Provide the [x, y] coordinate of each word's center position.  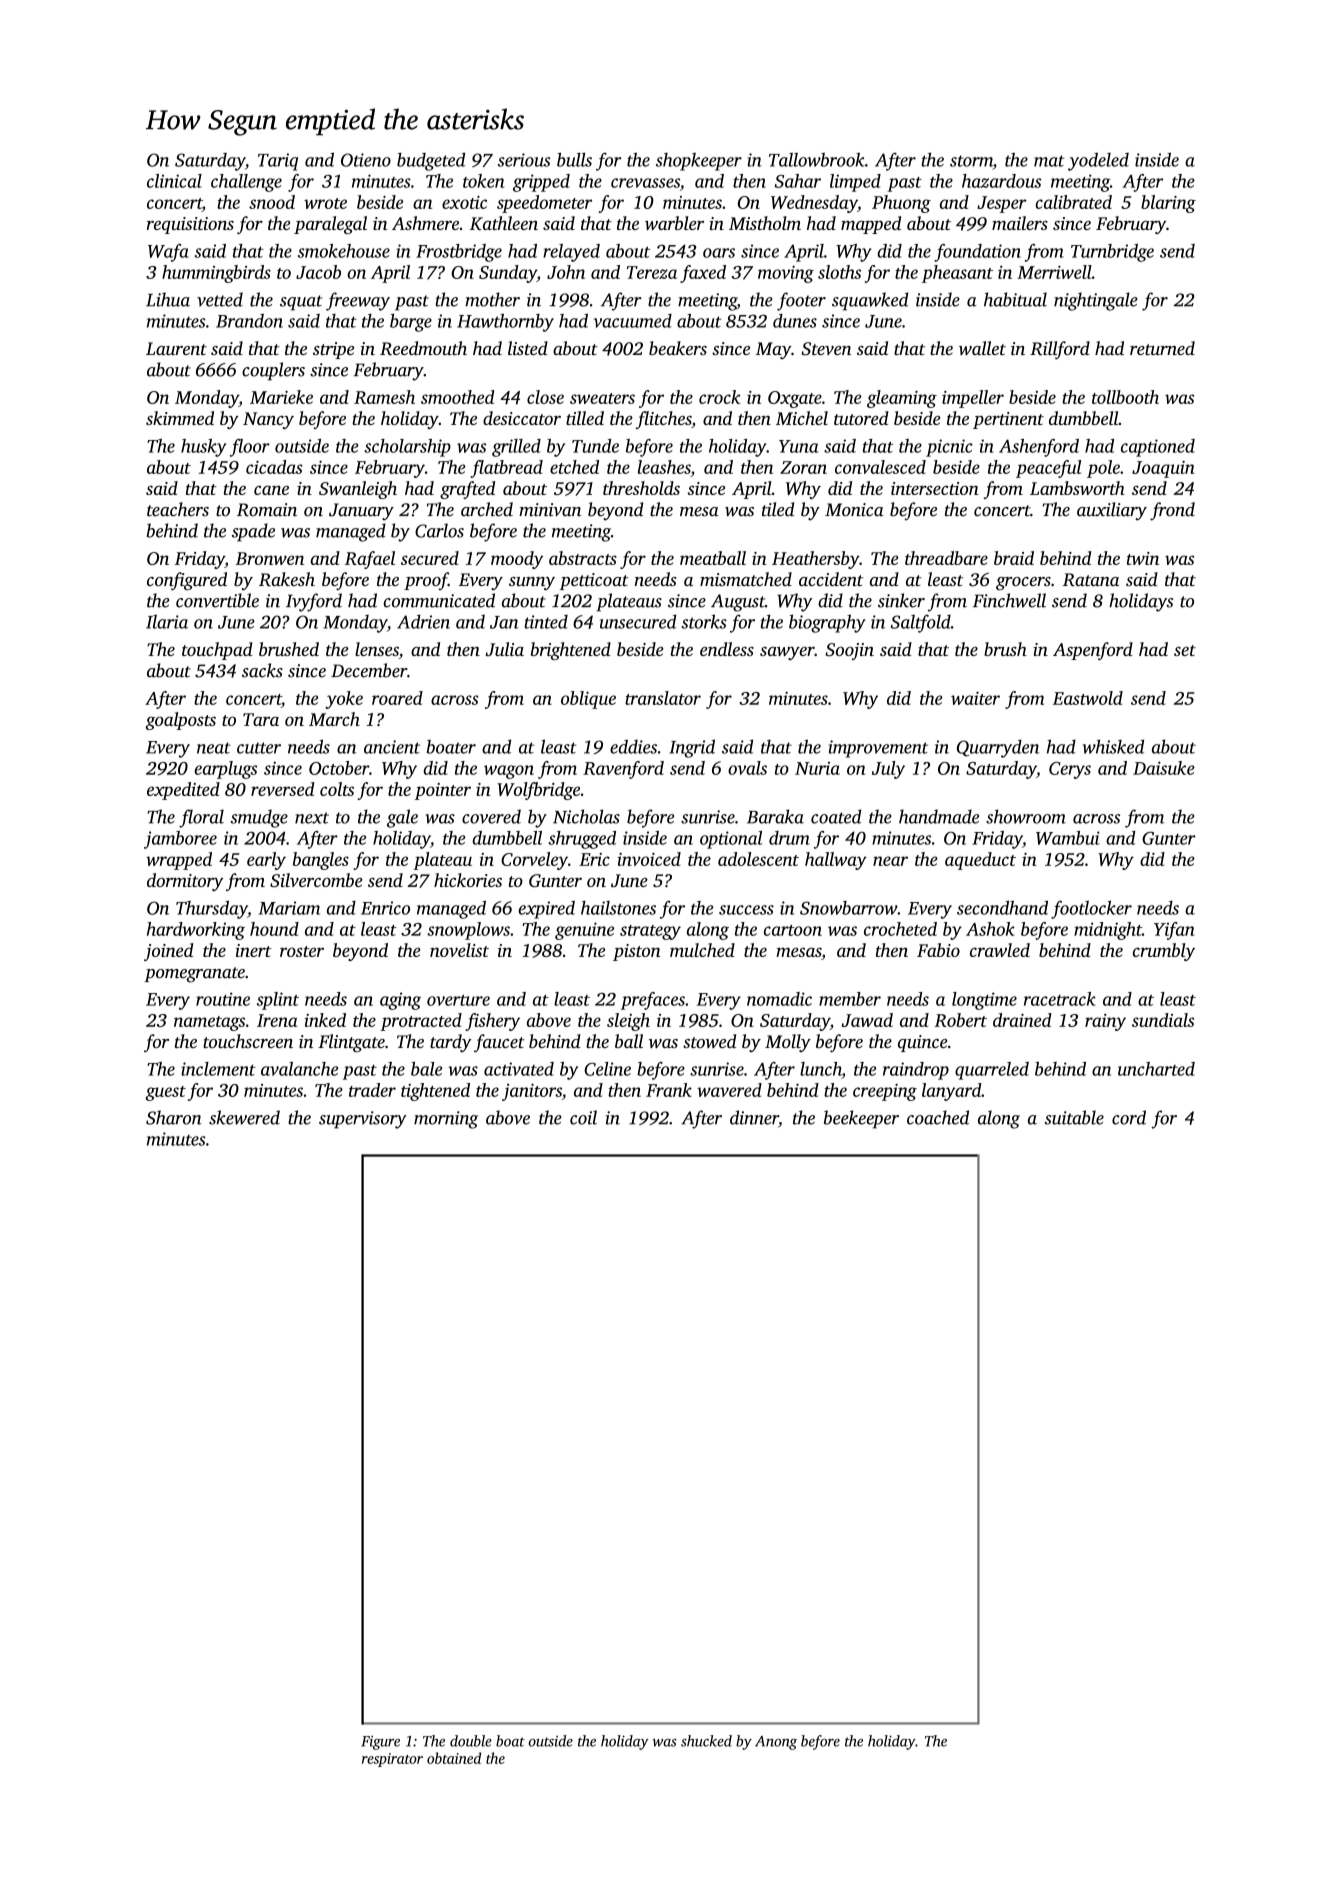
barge [411, 323]
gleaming [902, 399]
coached [938, 1117]
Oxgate [795, 399]
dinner [754, 1118]
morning [446, 1120]
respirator [392, 1760]
